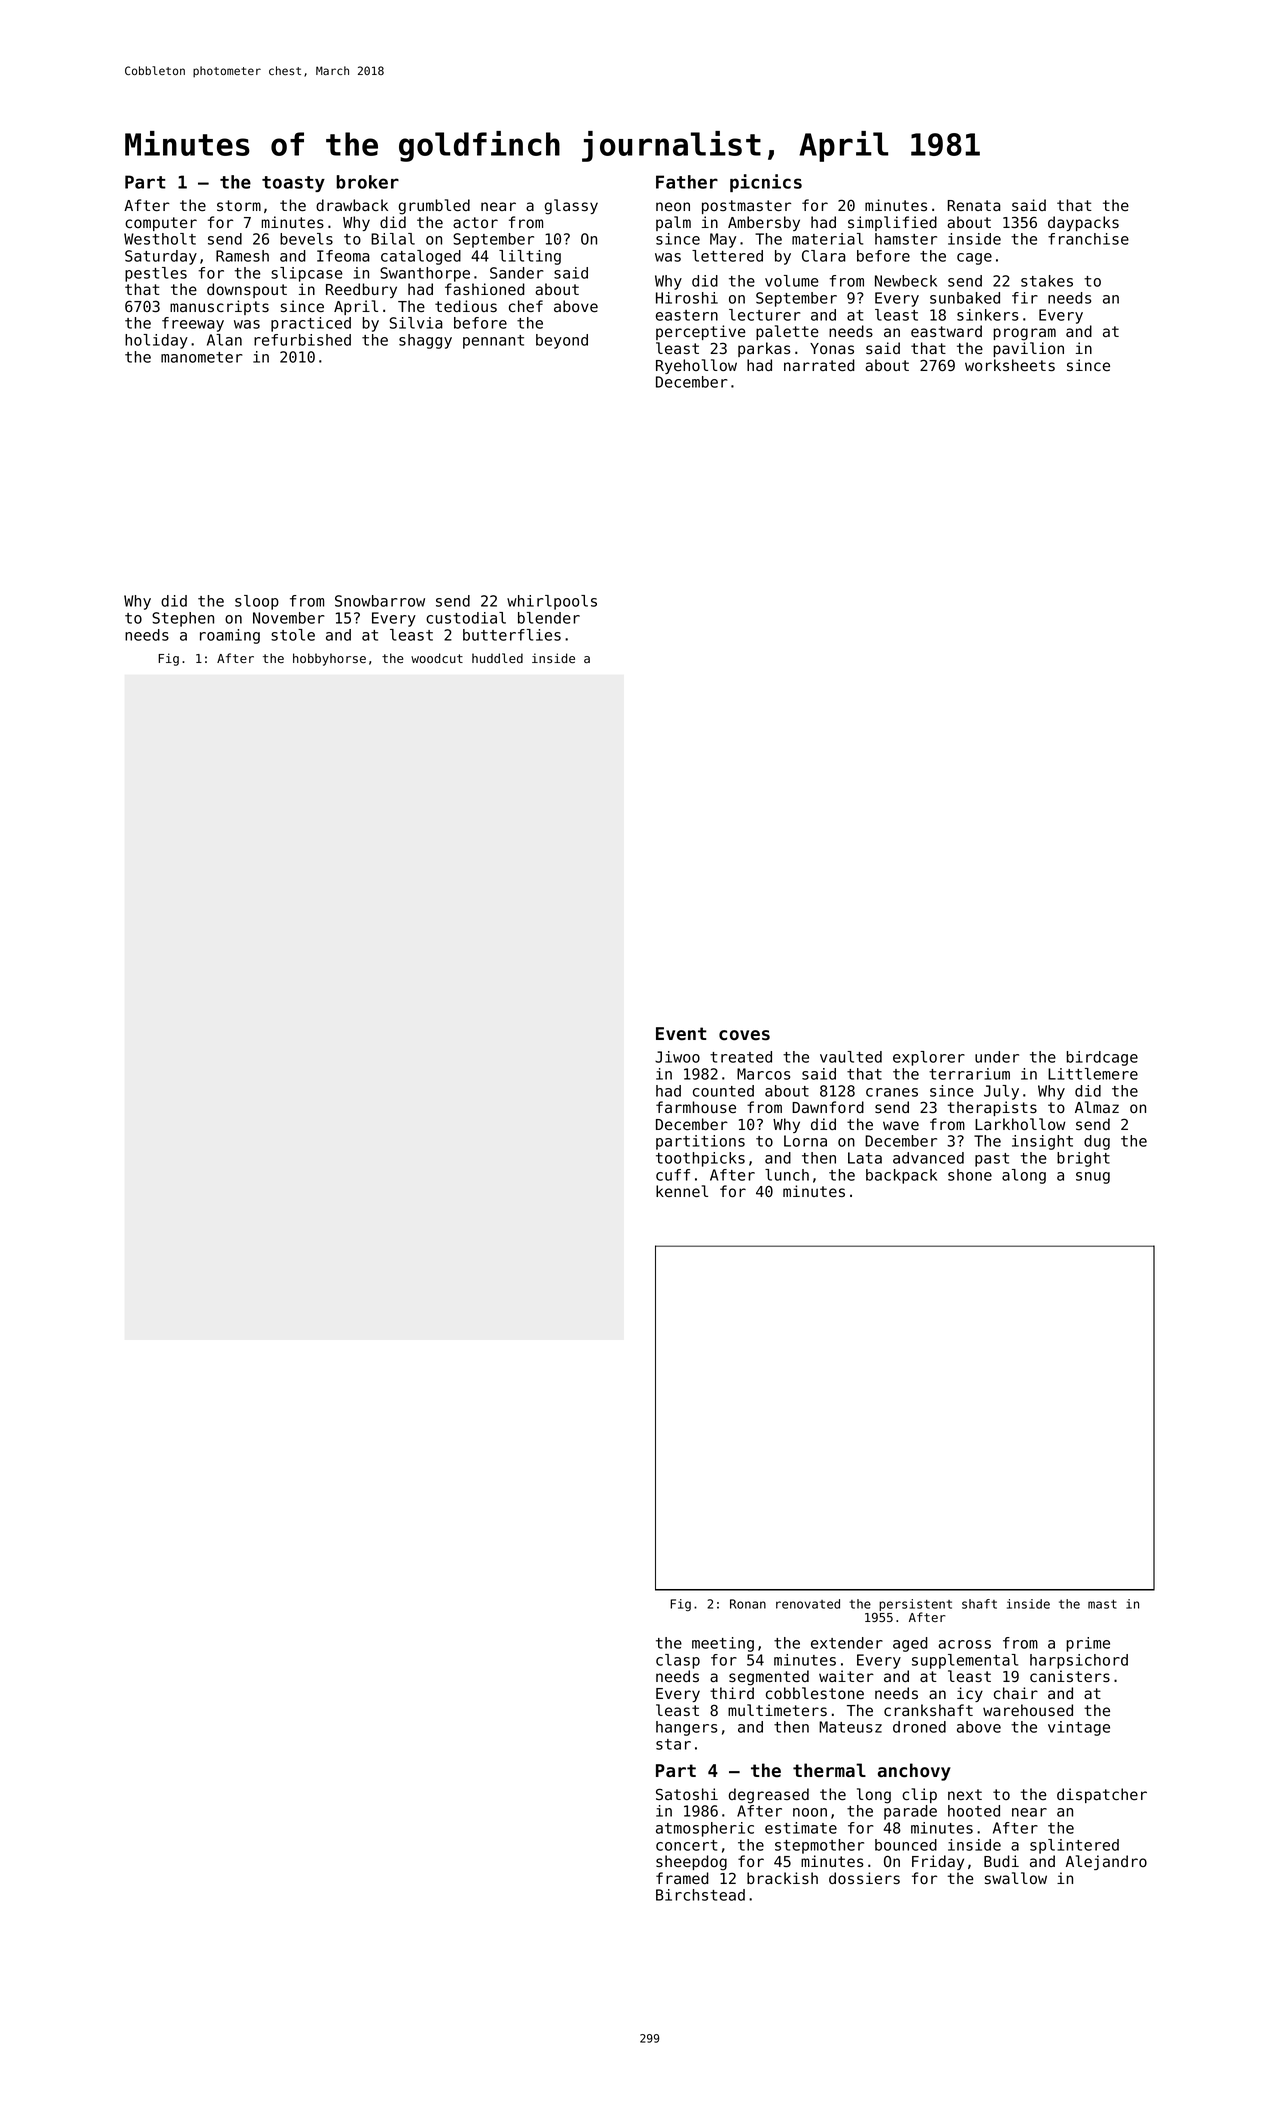 This screenshot has width=1279, height=2106. I want to click on narrated, so click(819, 365).
